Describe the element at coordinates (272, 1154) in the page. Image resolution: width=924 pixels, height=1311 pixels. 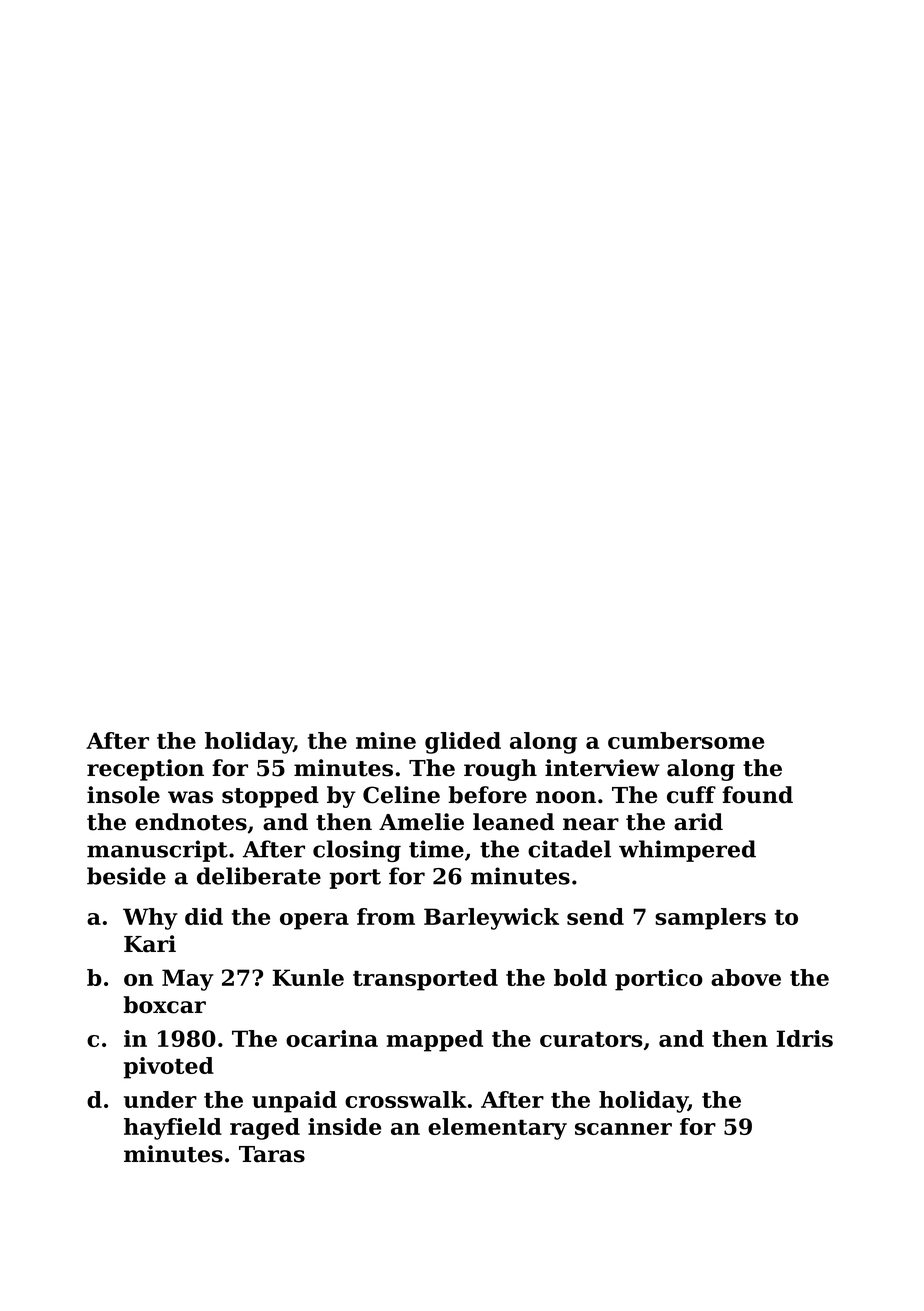
I see `Taras` at that location.
